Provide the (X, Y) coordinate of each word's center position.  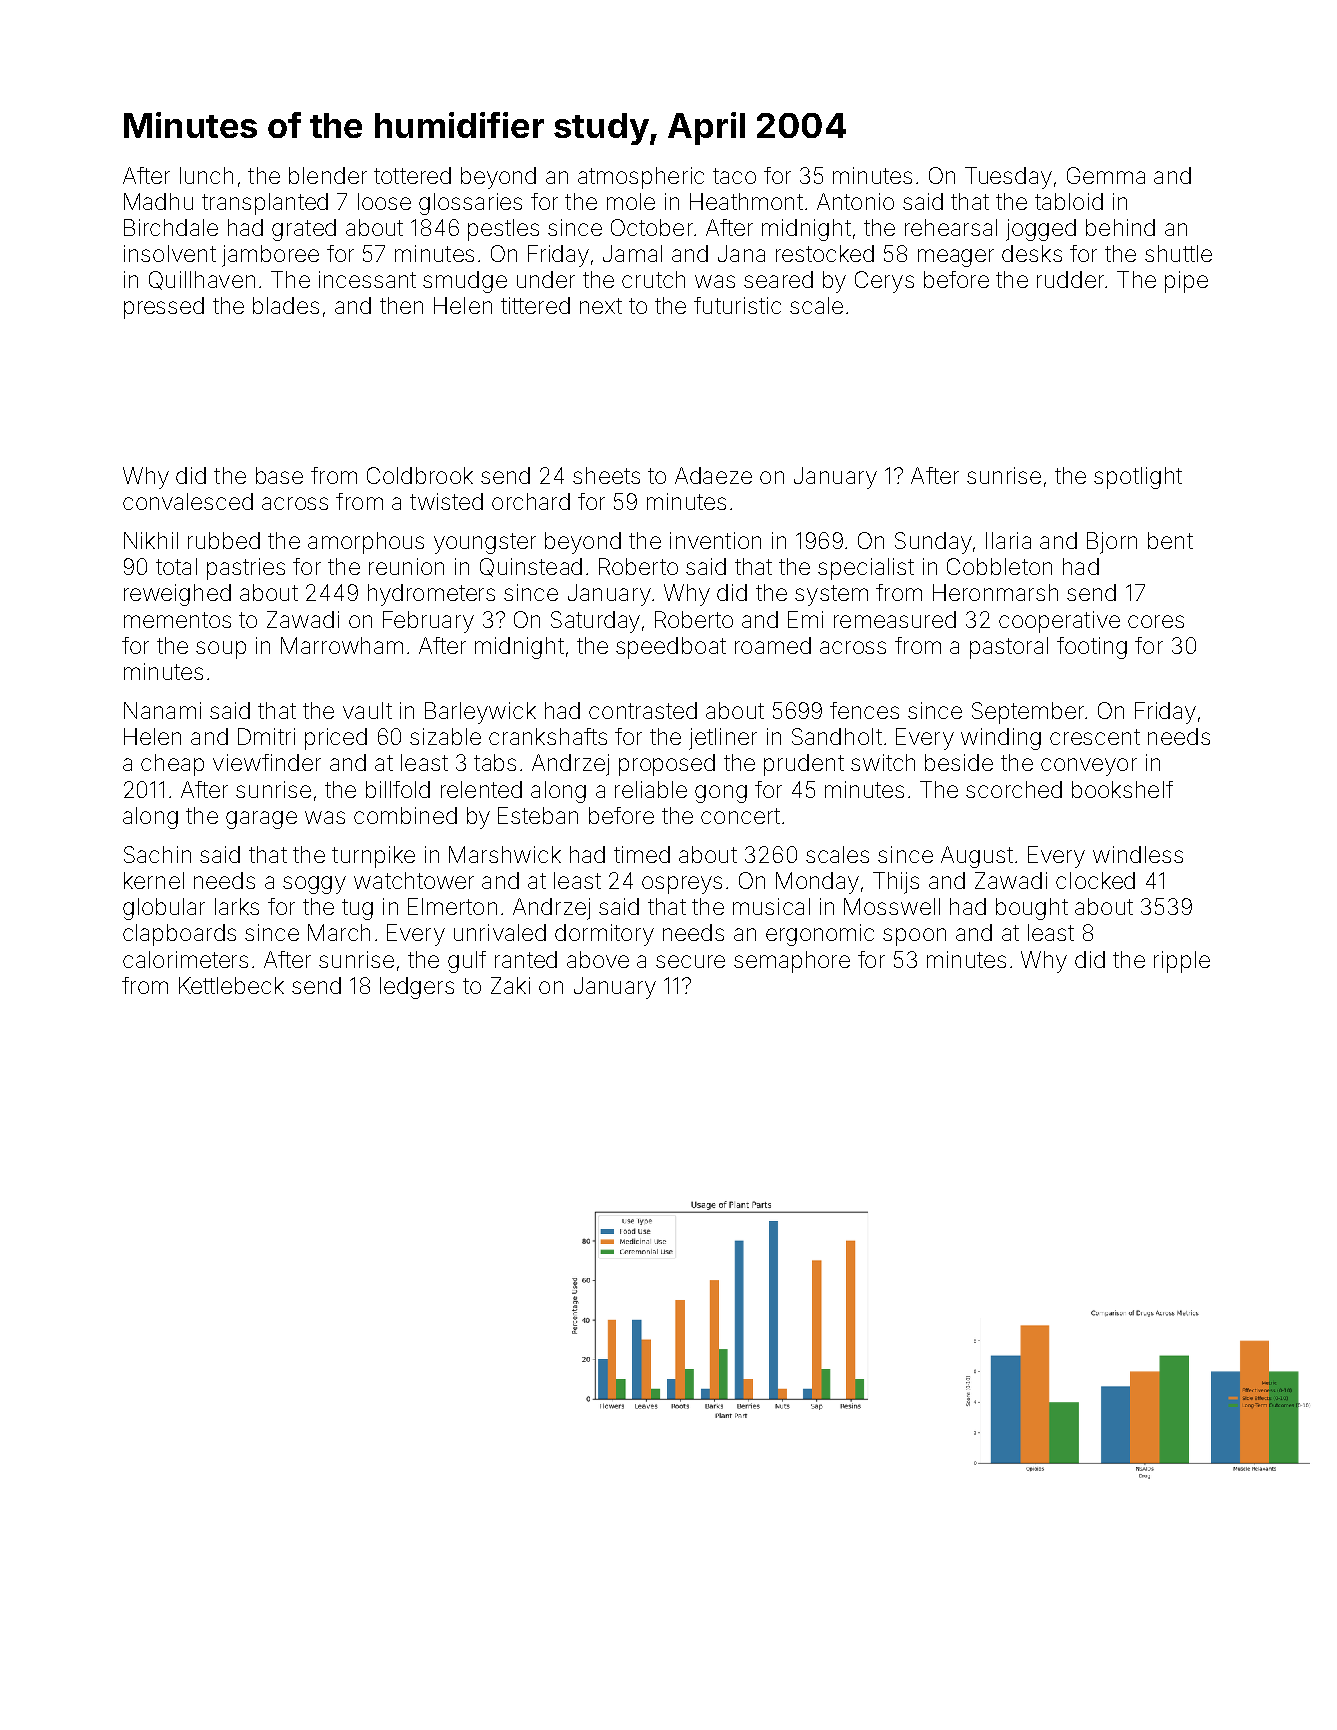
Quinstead (531, 567)
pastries (246, 569)
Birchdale (171, 227)
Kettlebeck (231, 985)
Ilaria (1008, 540)
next (601, 306)
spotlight (1138, 478)
